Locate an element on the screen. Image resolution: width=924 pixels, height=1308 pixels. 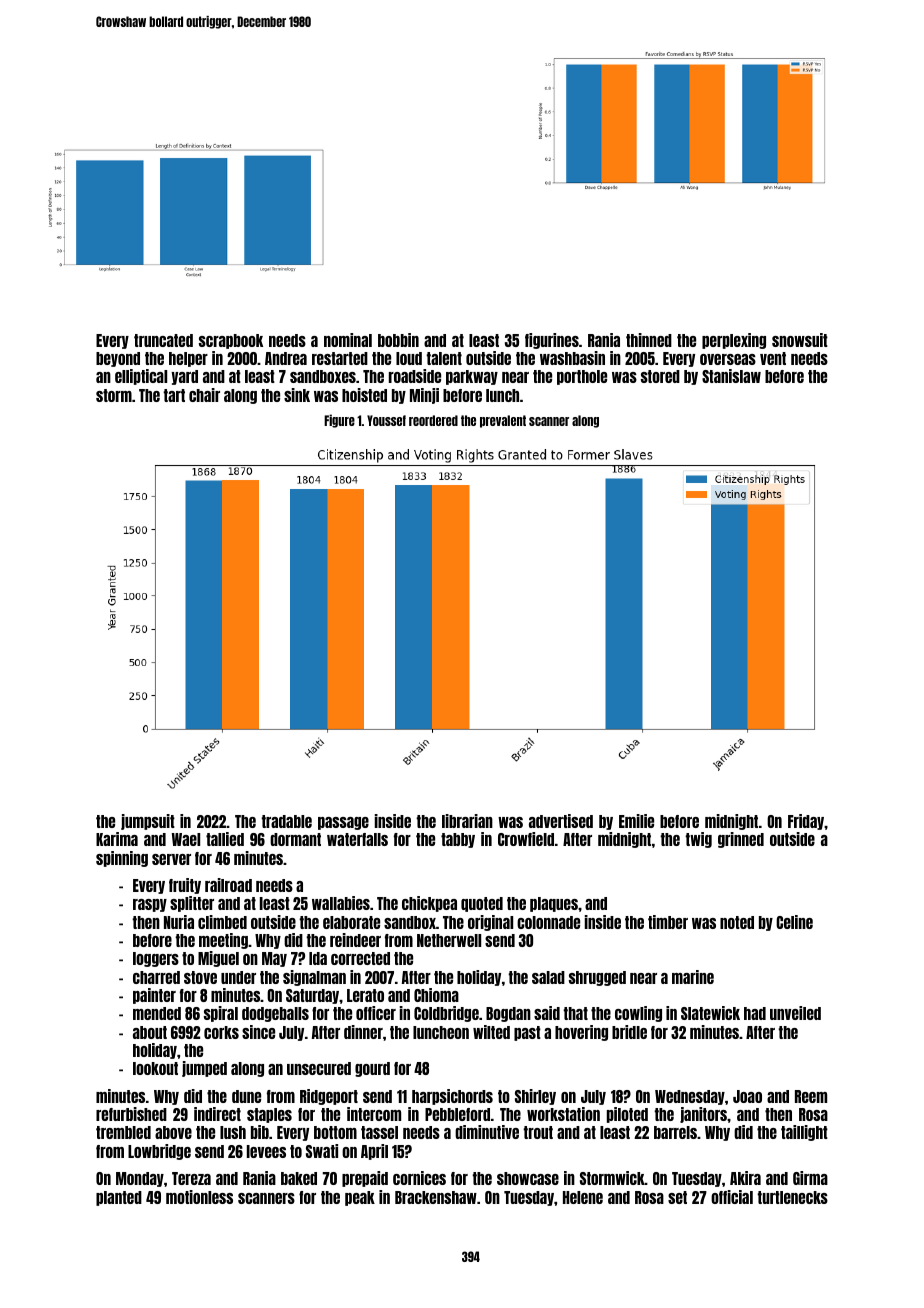
passage is located at coordinates (343, 823).
